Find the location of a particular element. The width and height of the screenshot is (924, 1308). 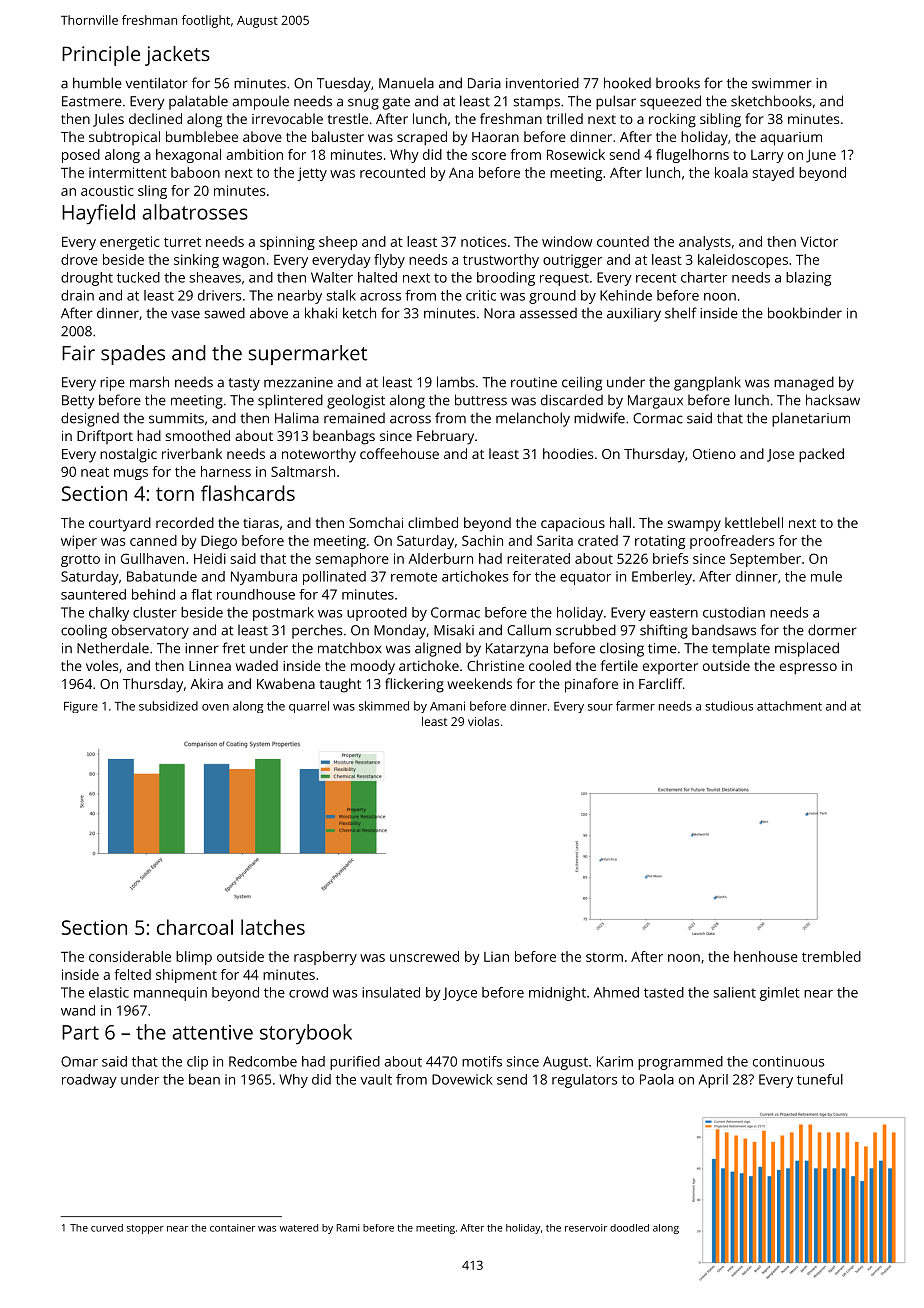

climbed is located at coordinates (433, 522).
